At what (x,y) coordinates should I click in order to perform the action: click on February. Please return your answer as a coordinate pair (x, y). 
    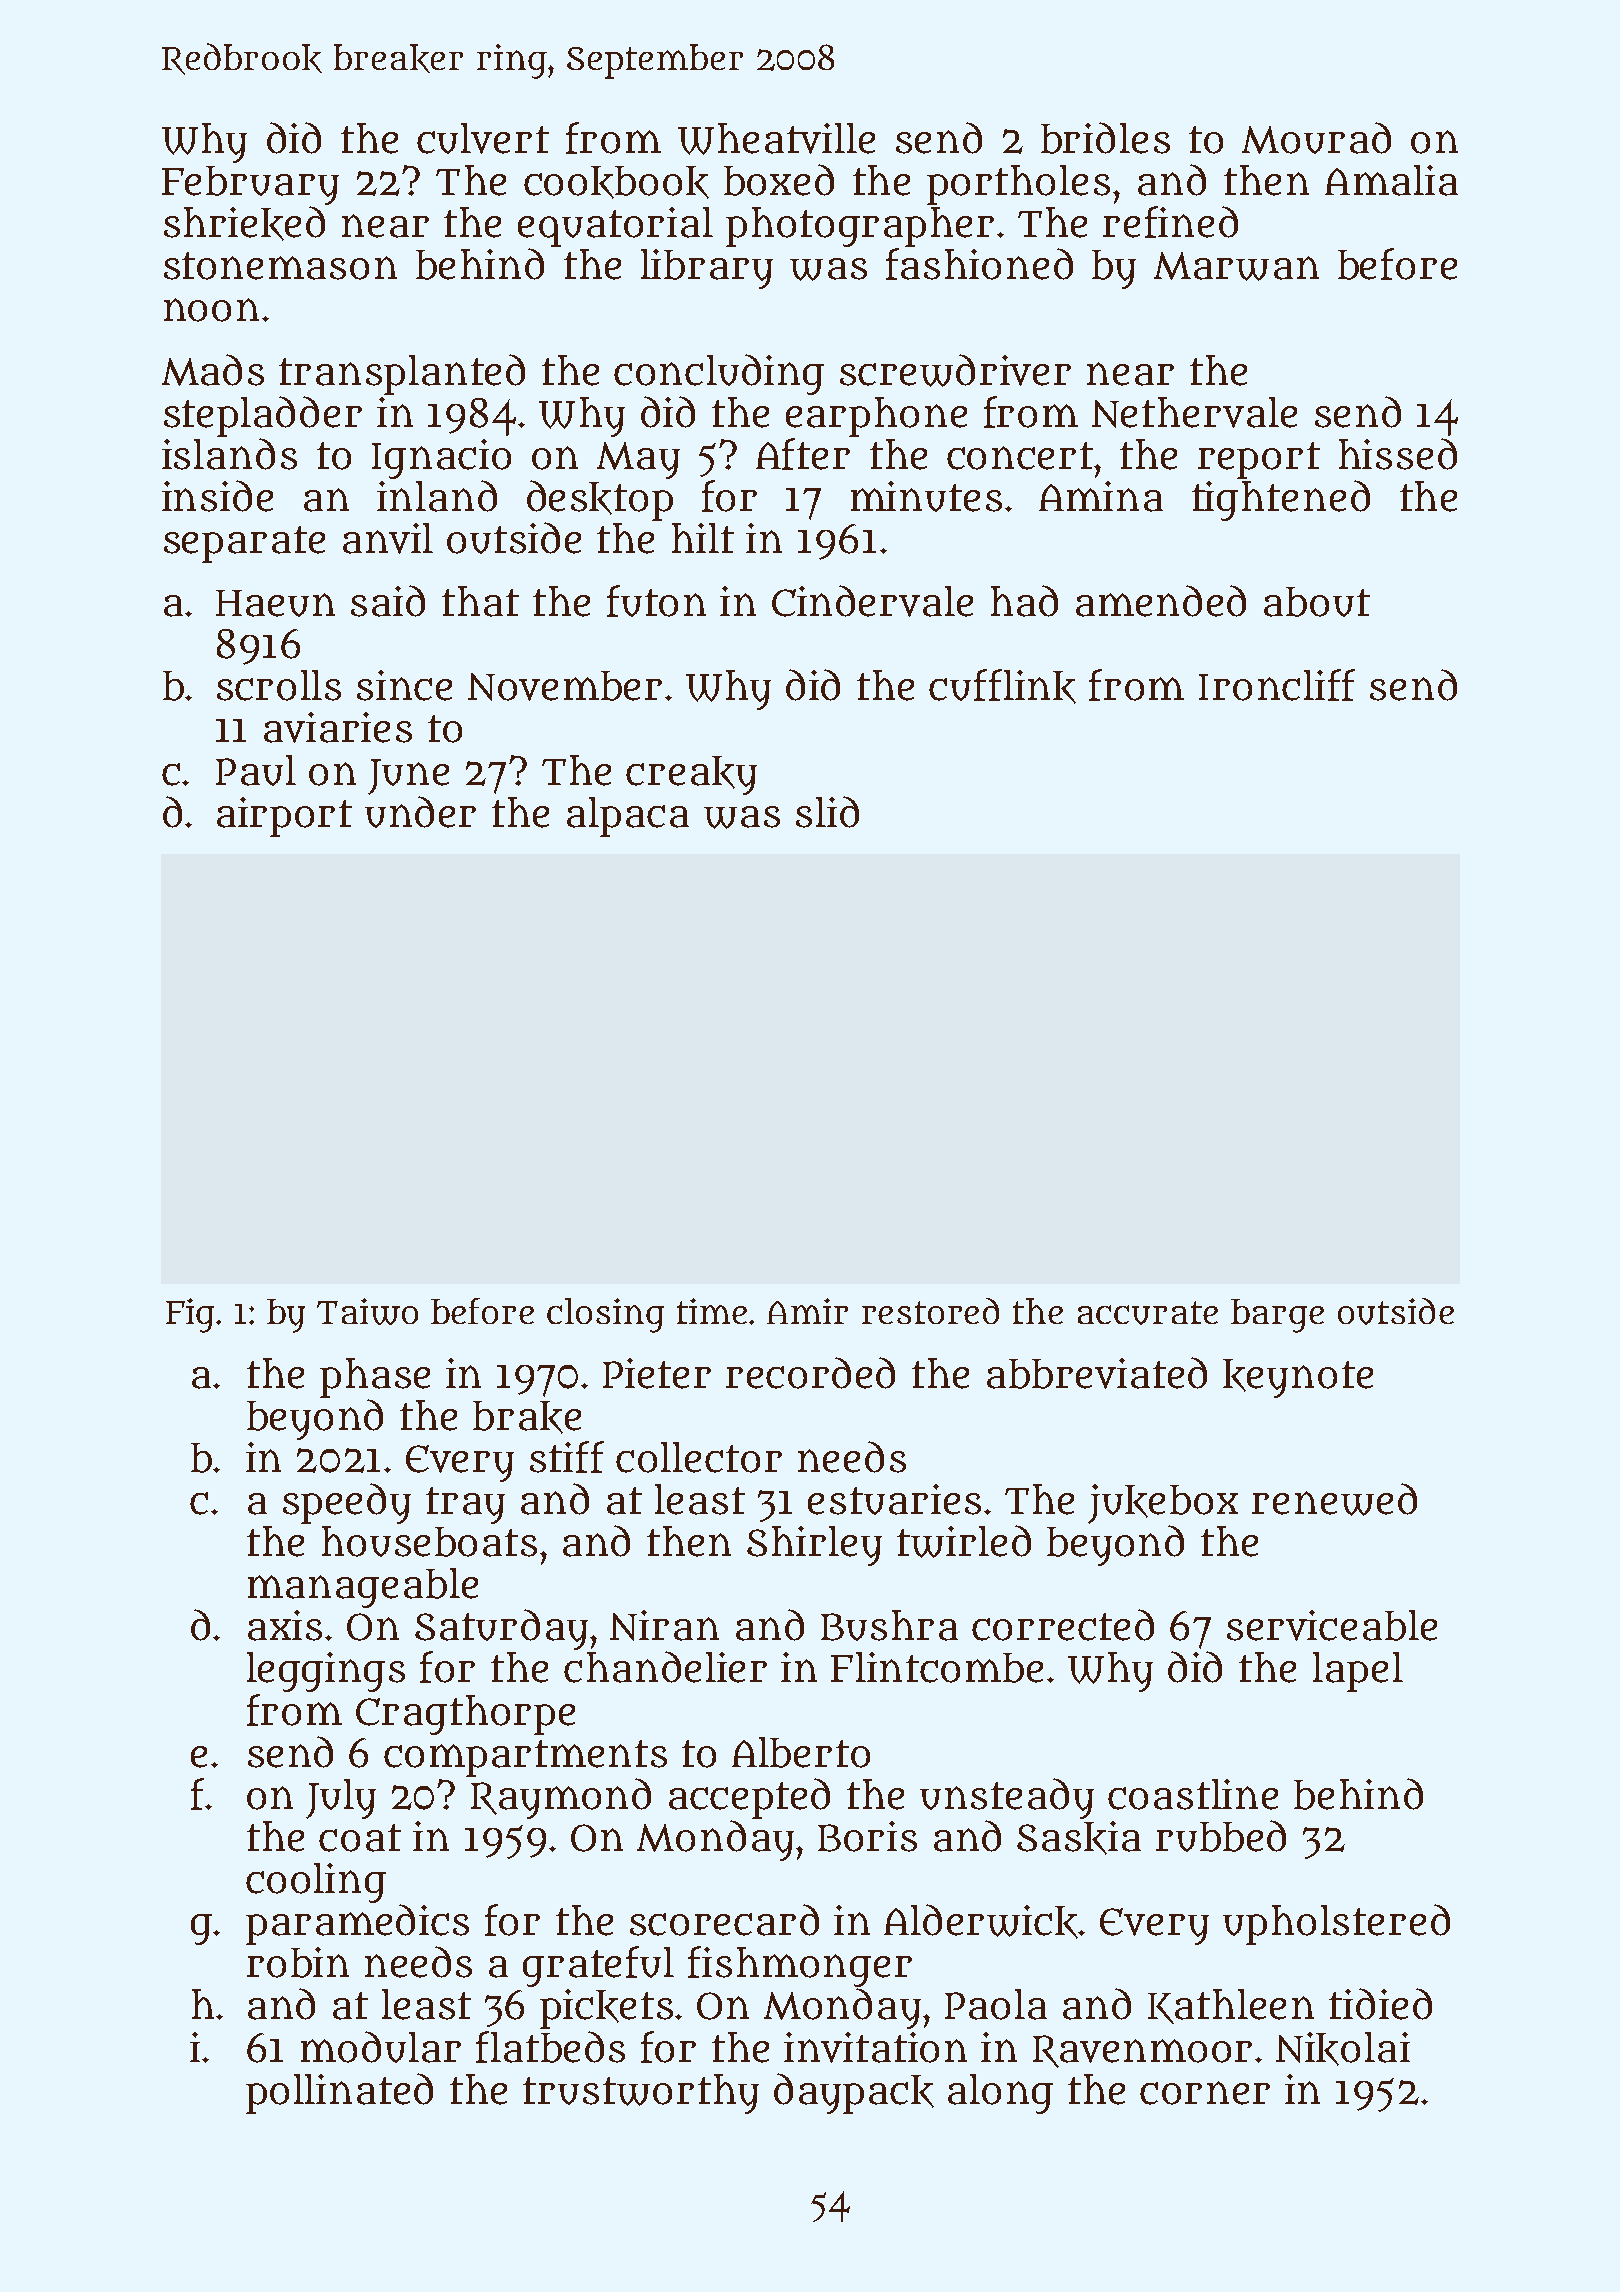
    Looking at the image, I should click on (250, 185).
